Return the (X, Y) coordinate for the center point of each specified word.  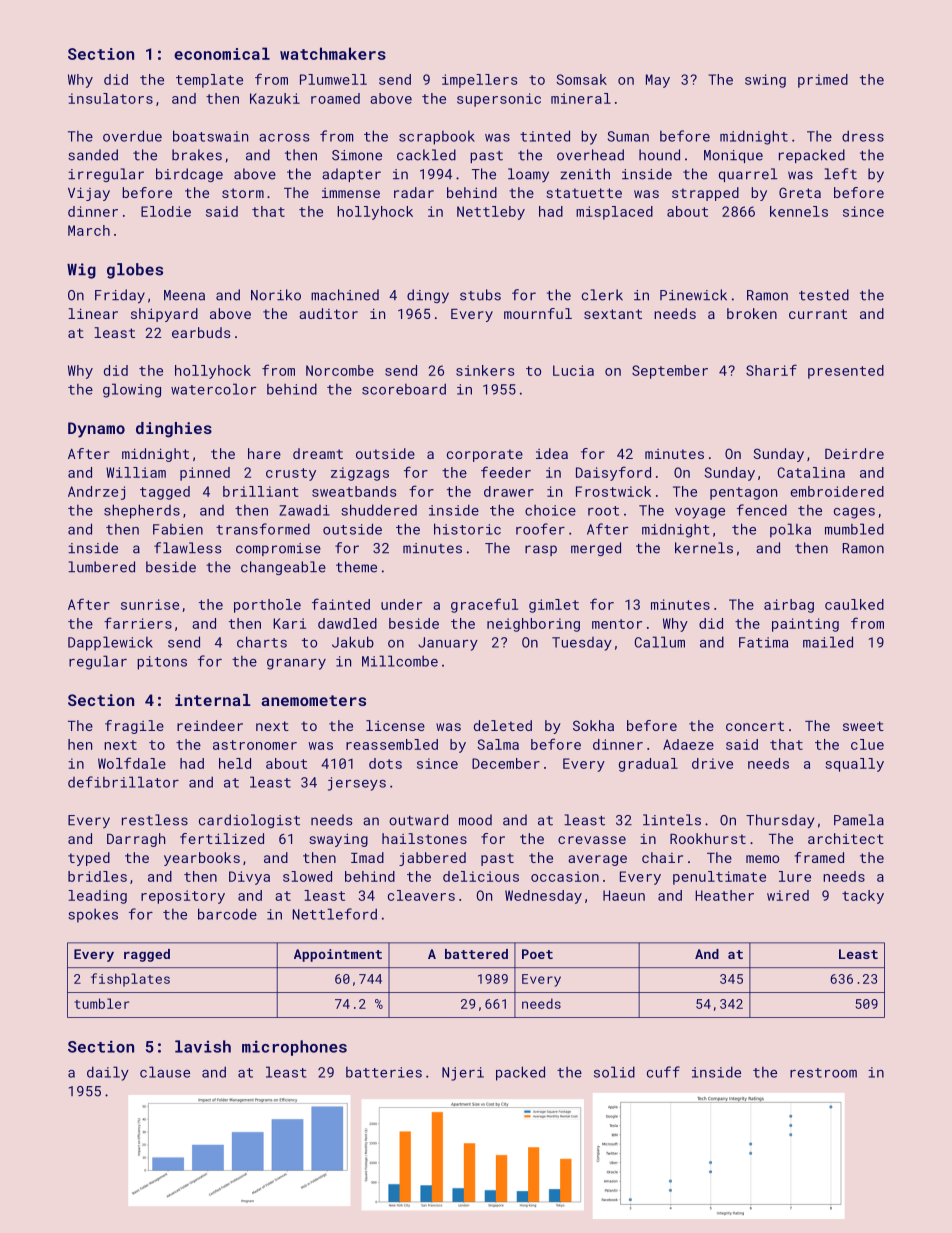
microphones (294, 1048)
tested (824, 295)
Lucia (573, 370)
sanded (93, 155)
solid (614, 1072)
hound (659, 155)
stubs (480, 295)
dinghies (174, 430)
